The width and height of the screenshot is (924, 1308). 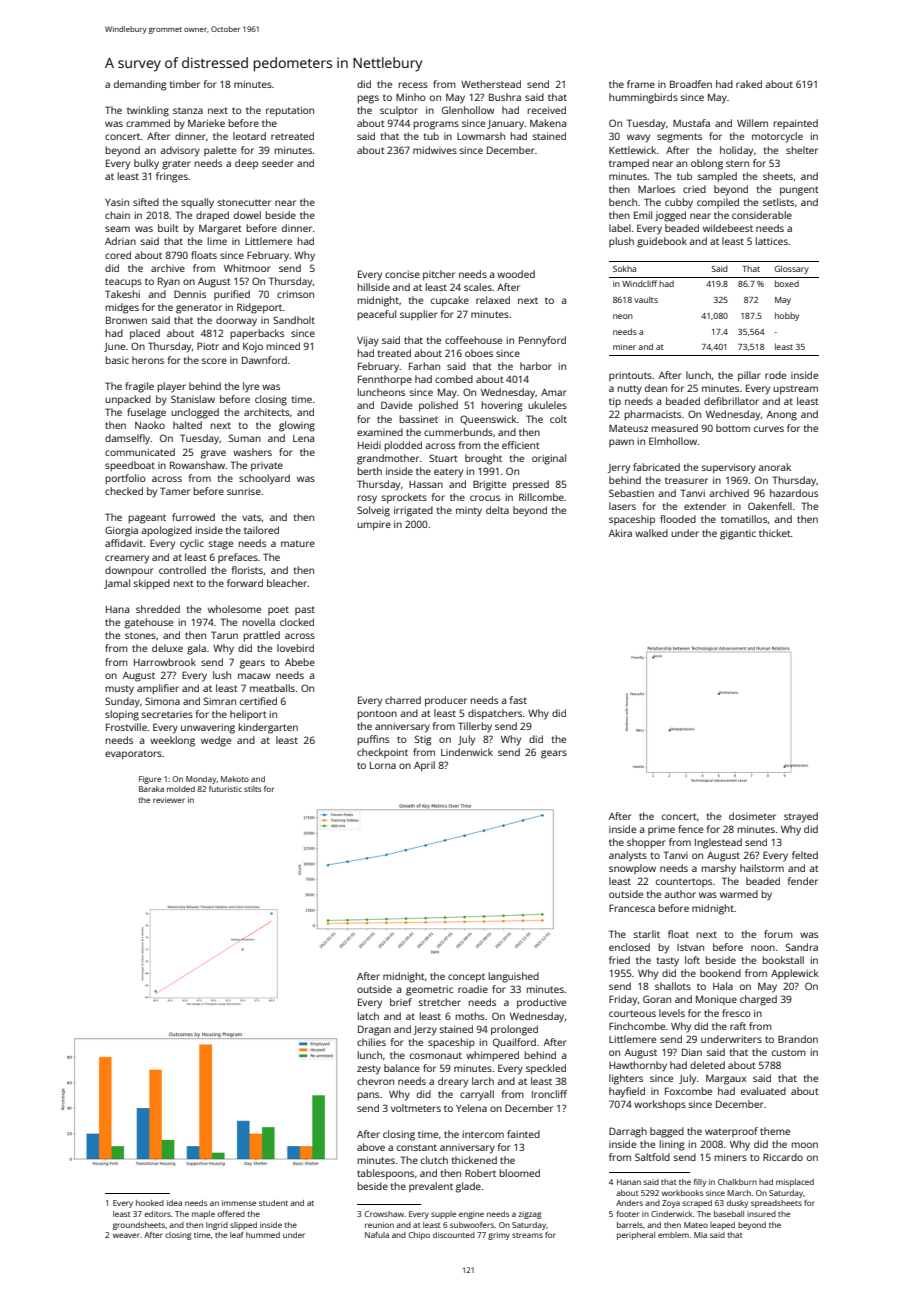 What do you see at coordinates (374, 287) in the screenshot?
I see `hillside` at bounding box center [374, 287].
